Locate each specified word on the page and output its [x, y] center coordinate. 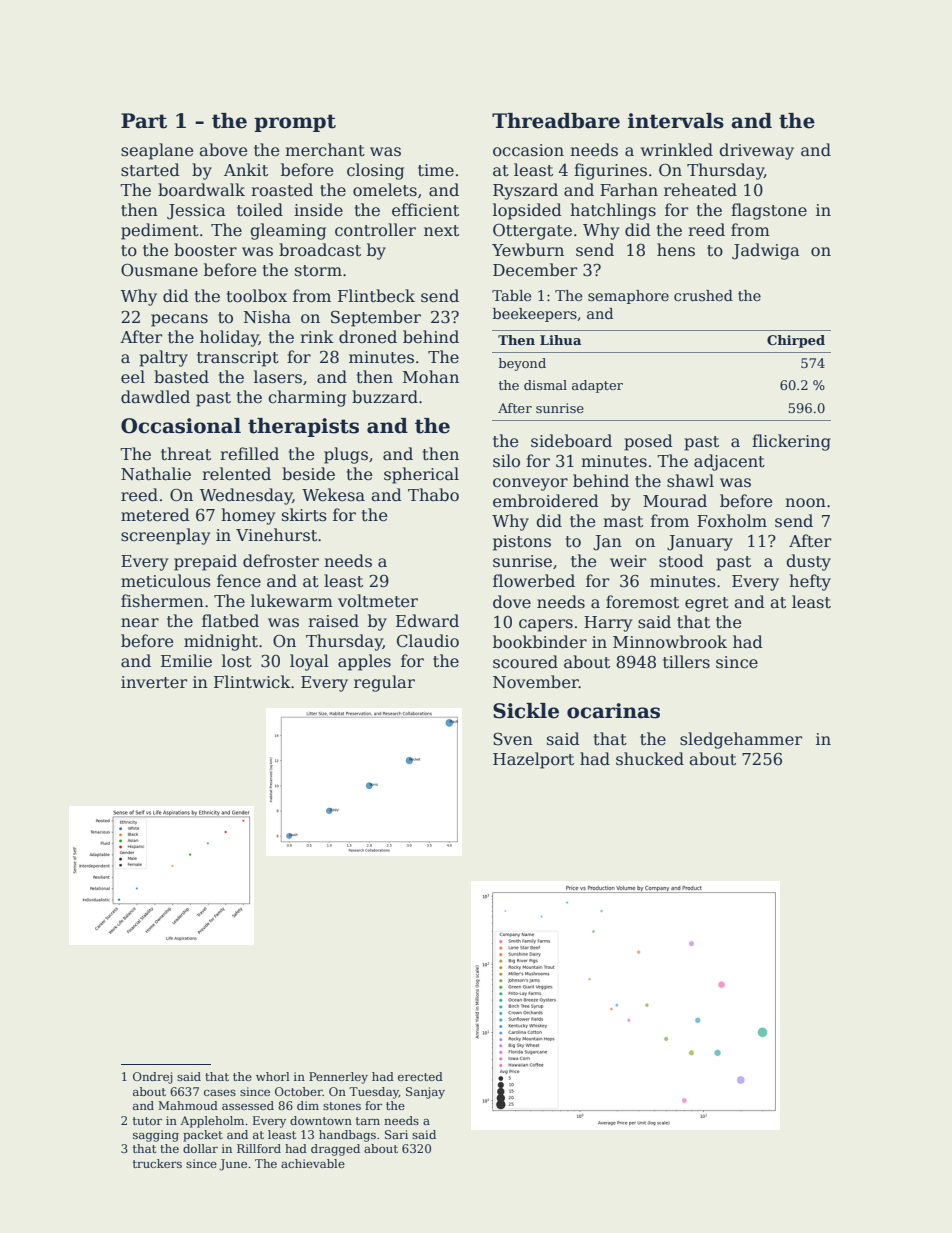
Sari [396, 1134]
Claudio [428, 641]
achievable [313, 1163]
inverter [154, 682]
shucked [650, 759]
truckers [157, 1163]
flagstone [769, 211]
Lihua [560, 340]
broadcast [320, 250]
